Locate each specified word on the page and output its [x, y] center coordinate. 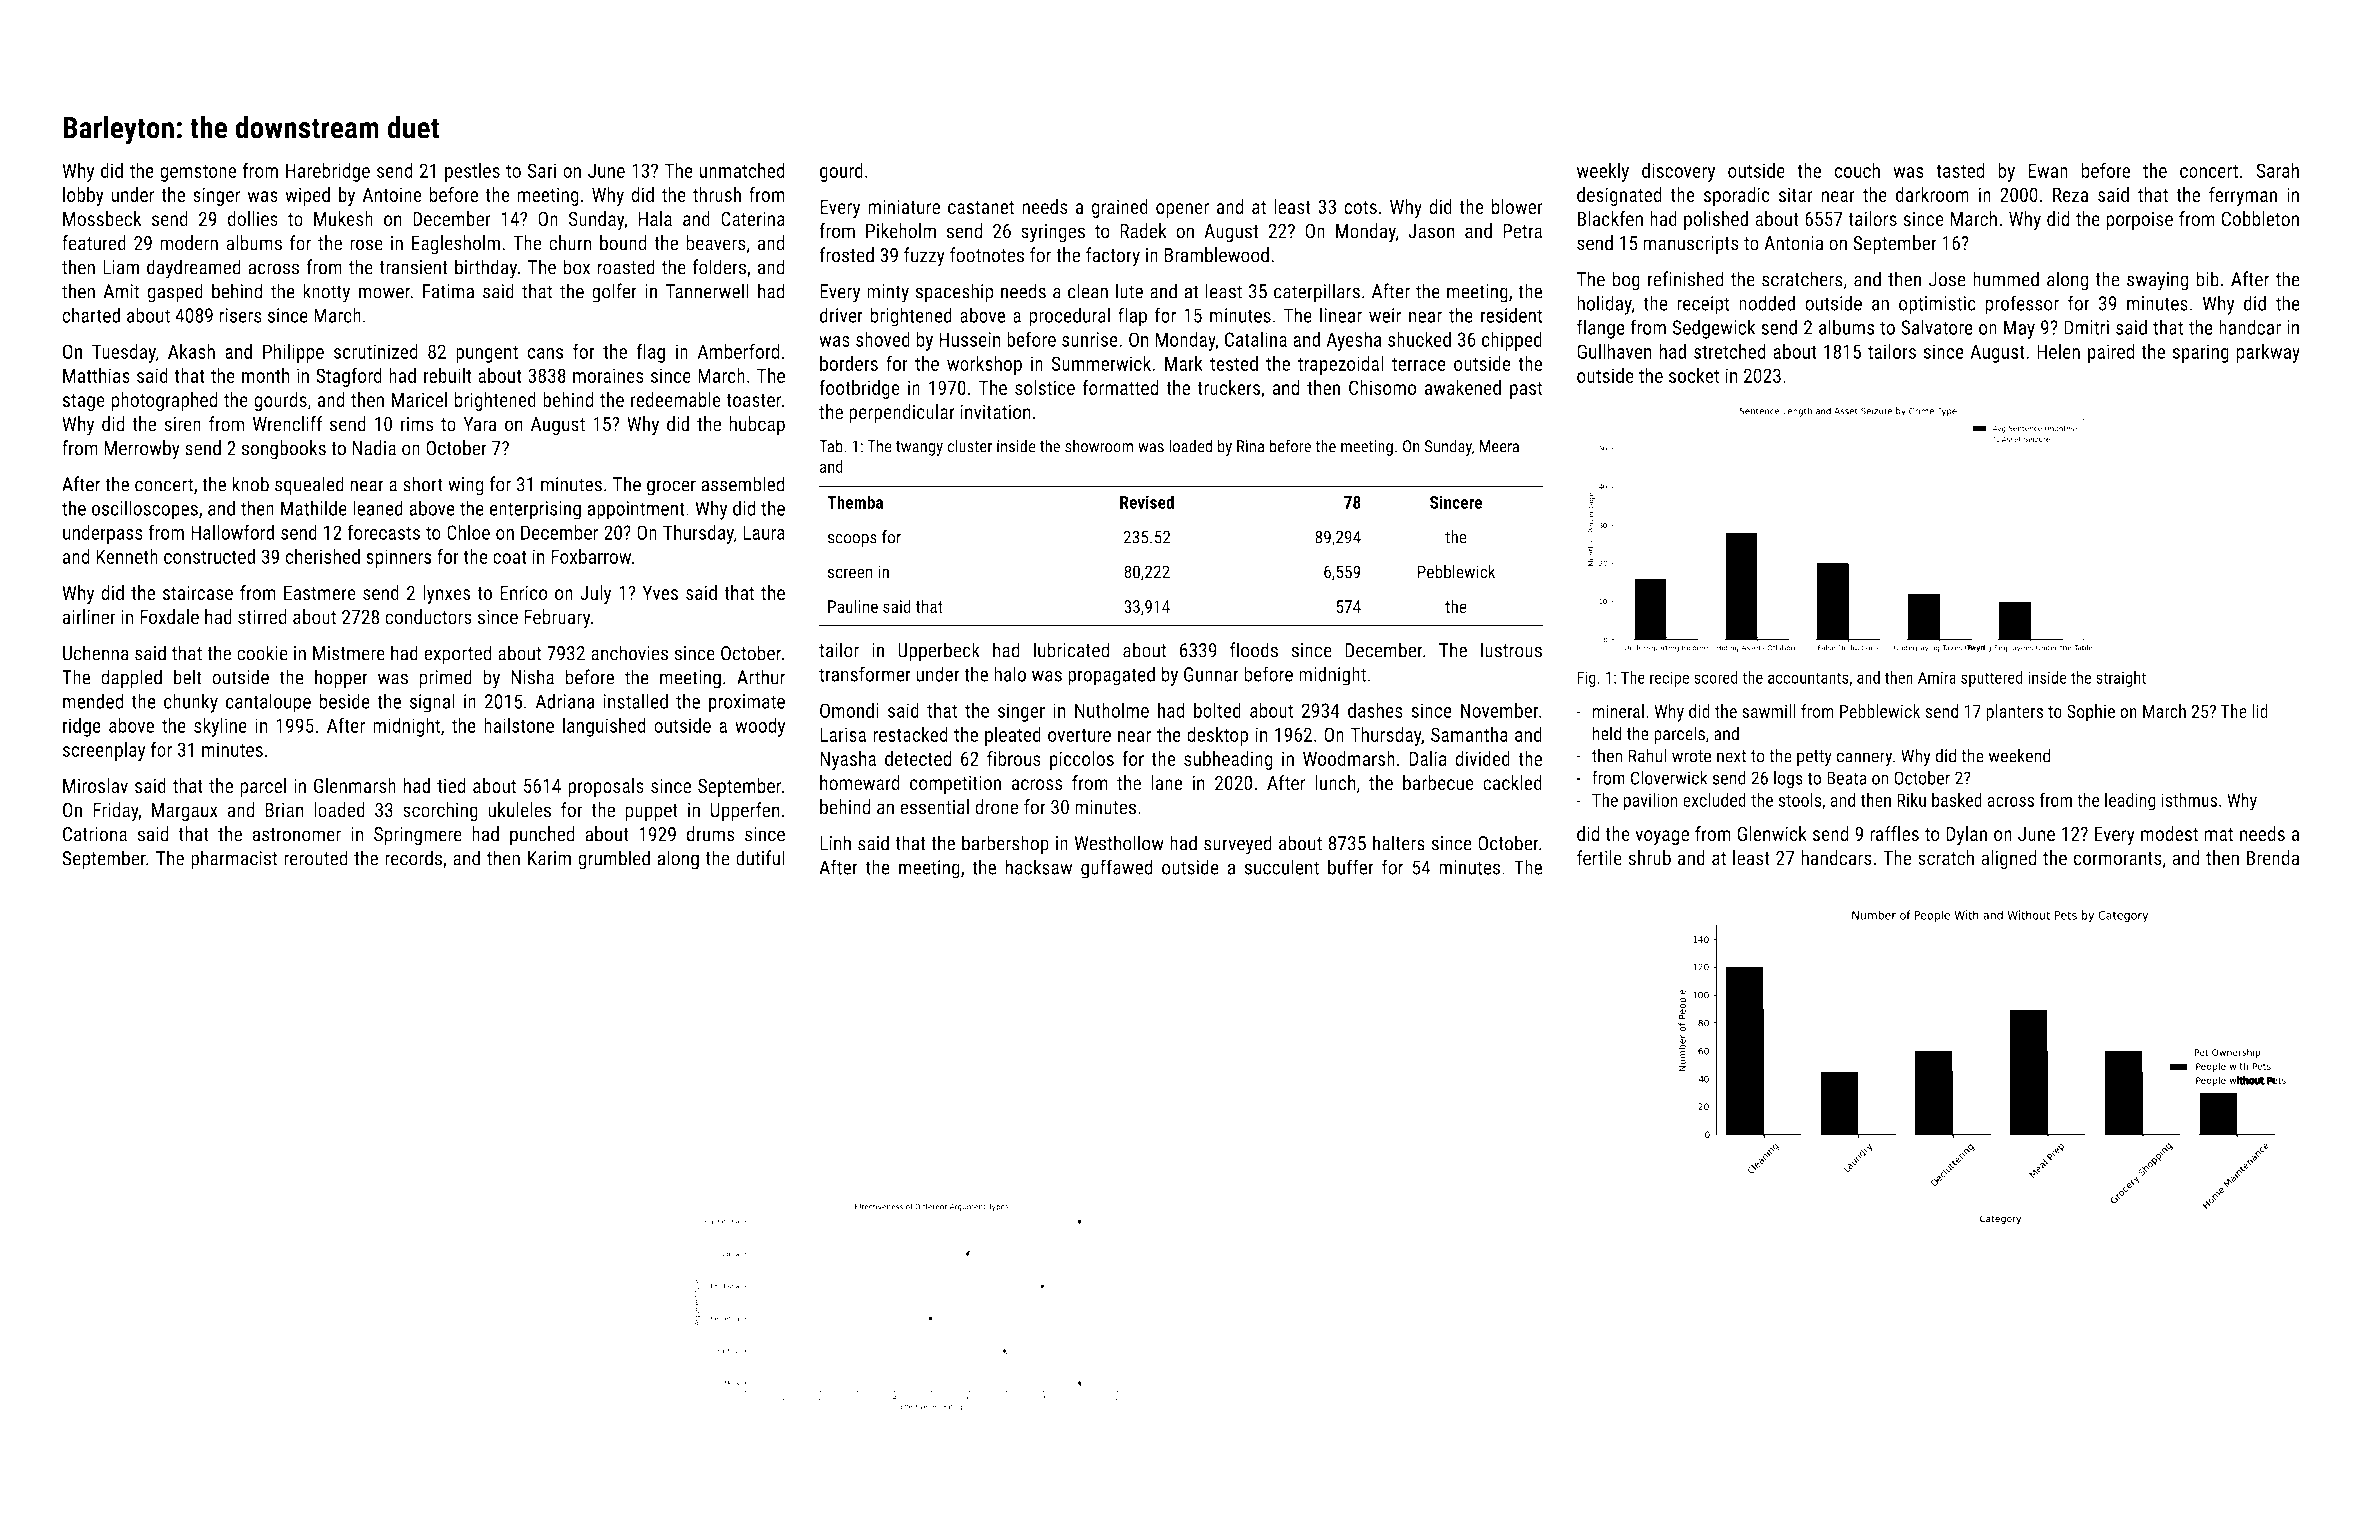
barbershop [1005, 845]
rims [417, 424]
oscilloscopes [145, 510]
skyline [220, 727]
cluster [969, 446]
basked [1957, 800]
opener [1182, 210]
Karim [549, 858]
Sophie [2091, 713]
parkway [2268, 353]
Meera [1499, 446]
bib [2207, 279]
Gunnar [1211, 674]
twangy [919, 448]
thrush [717, 194]
